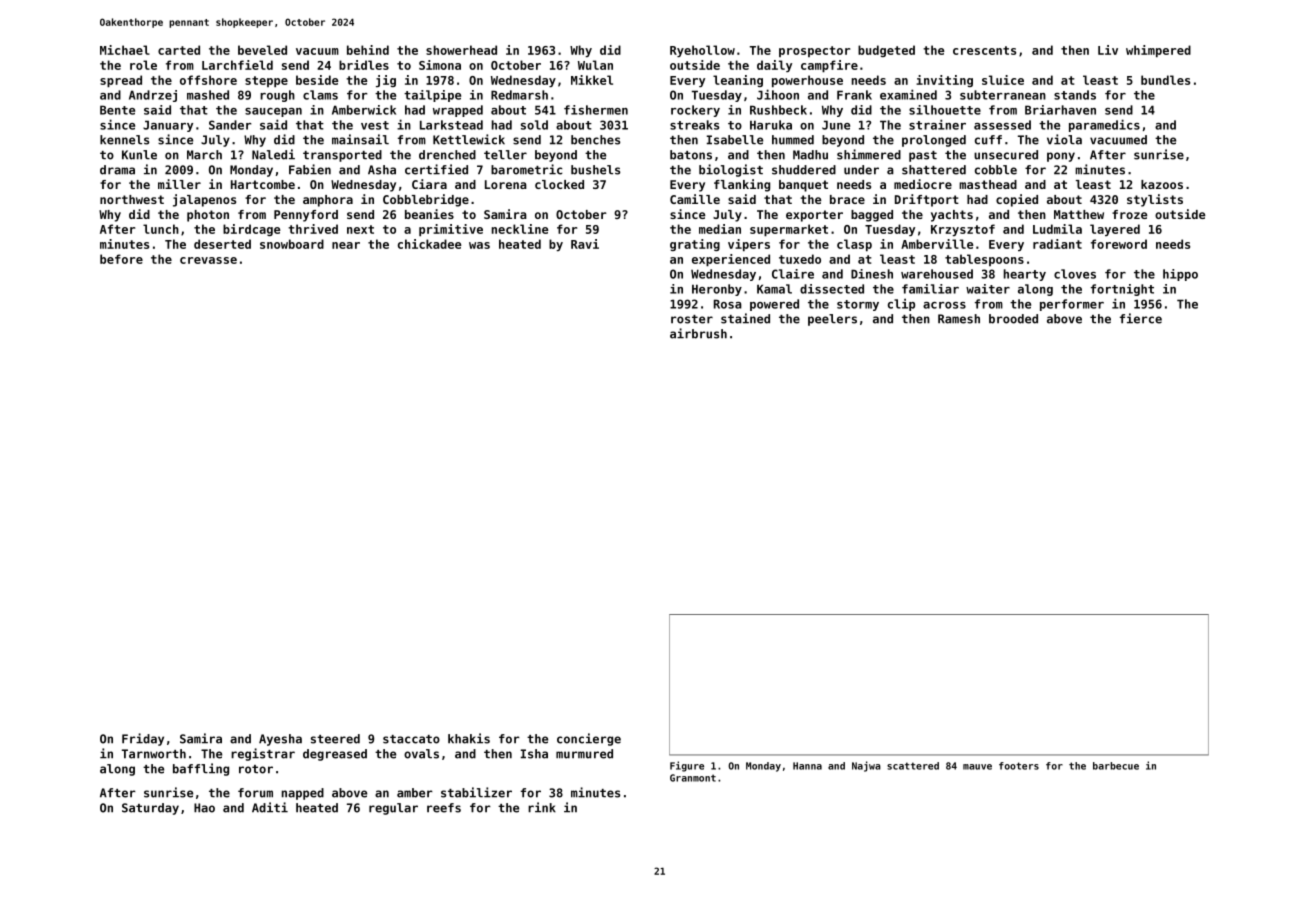  Describe the element at coordinates (125, 50) in the image. I see `Michael` at that location.
